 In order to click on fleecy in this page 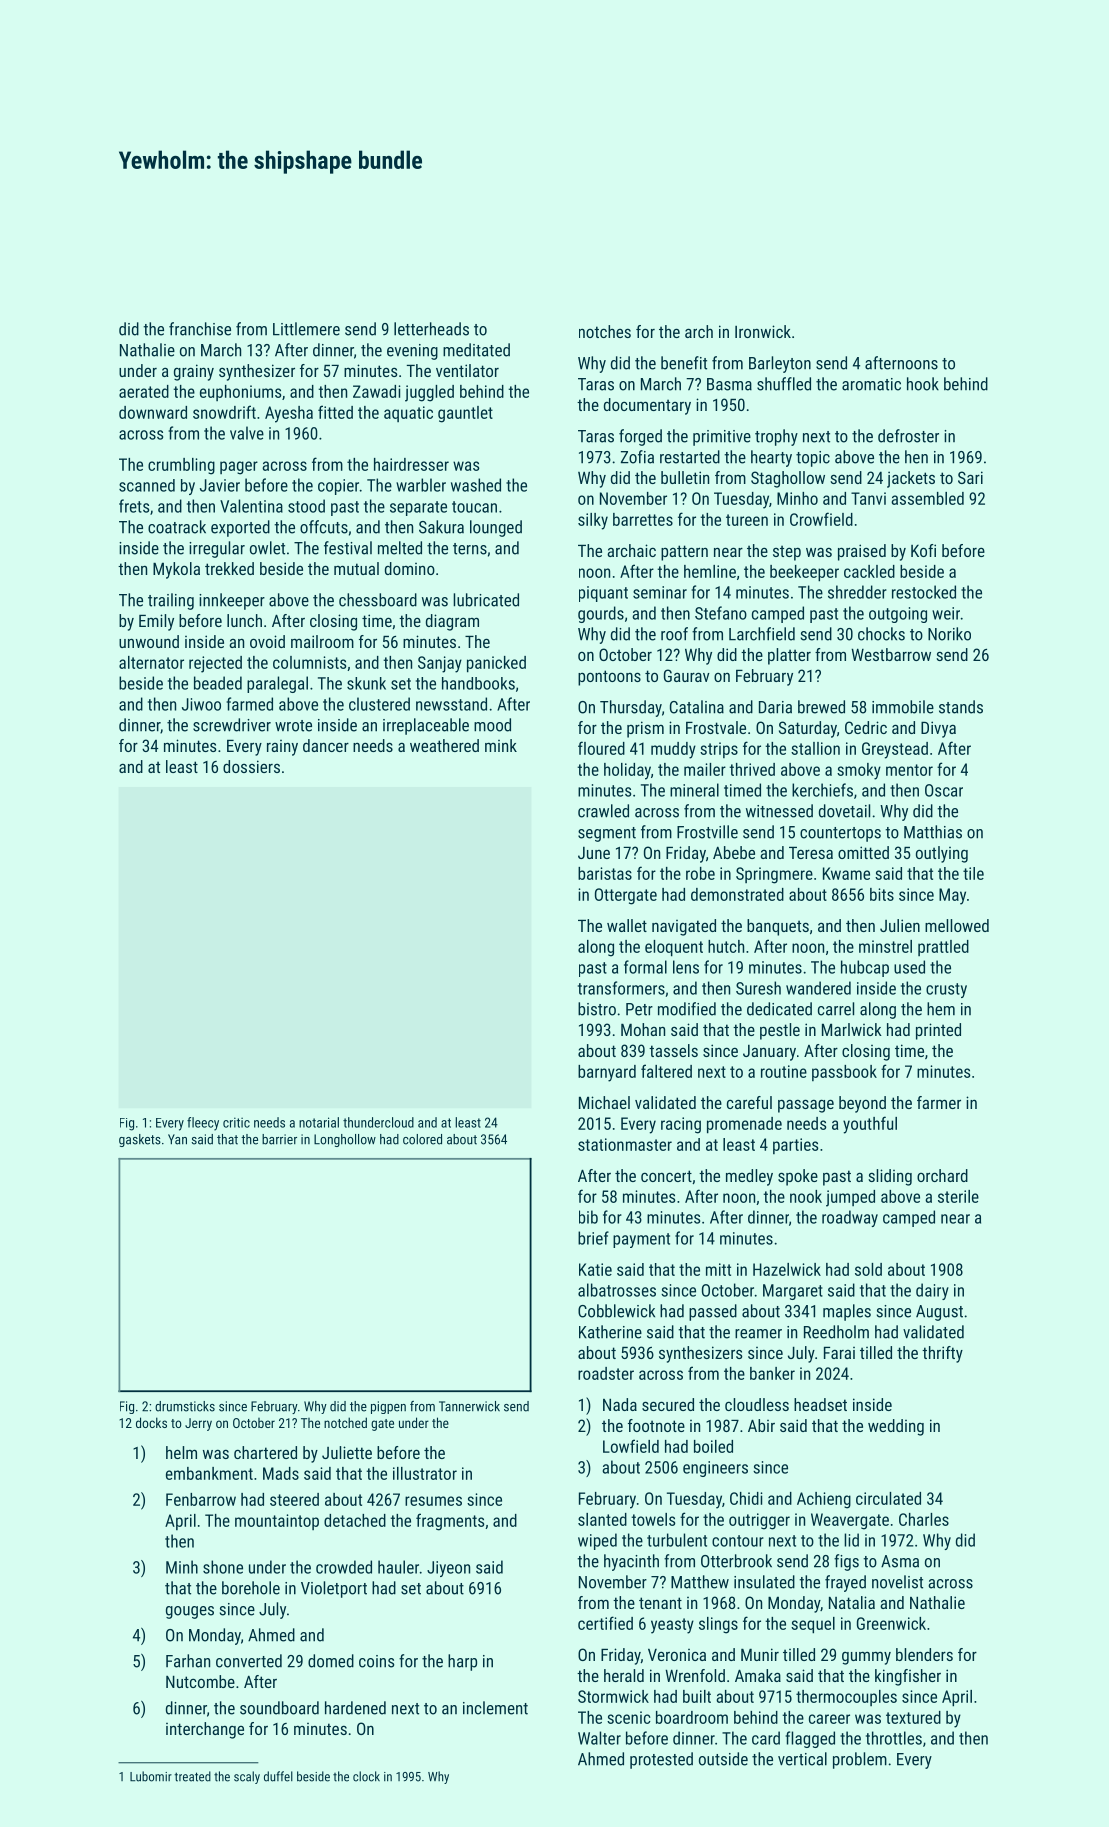, I will do `click(203, 1124)`.
